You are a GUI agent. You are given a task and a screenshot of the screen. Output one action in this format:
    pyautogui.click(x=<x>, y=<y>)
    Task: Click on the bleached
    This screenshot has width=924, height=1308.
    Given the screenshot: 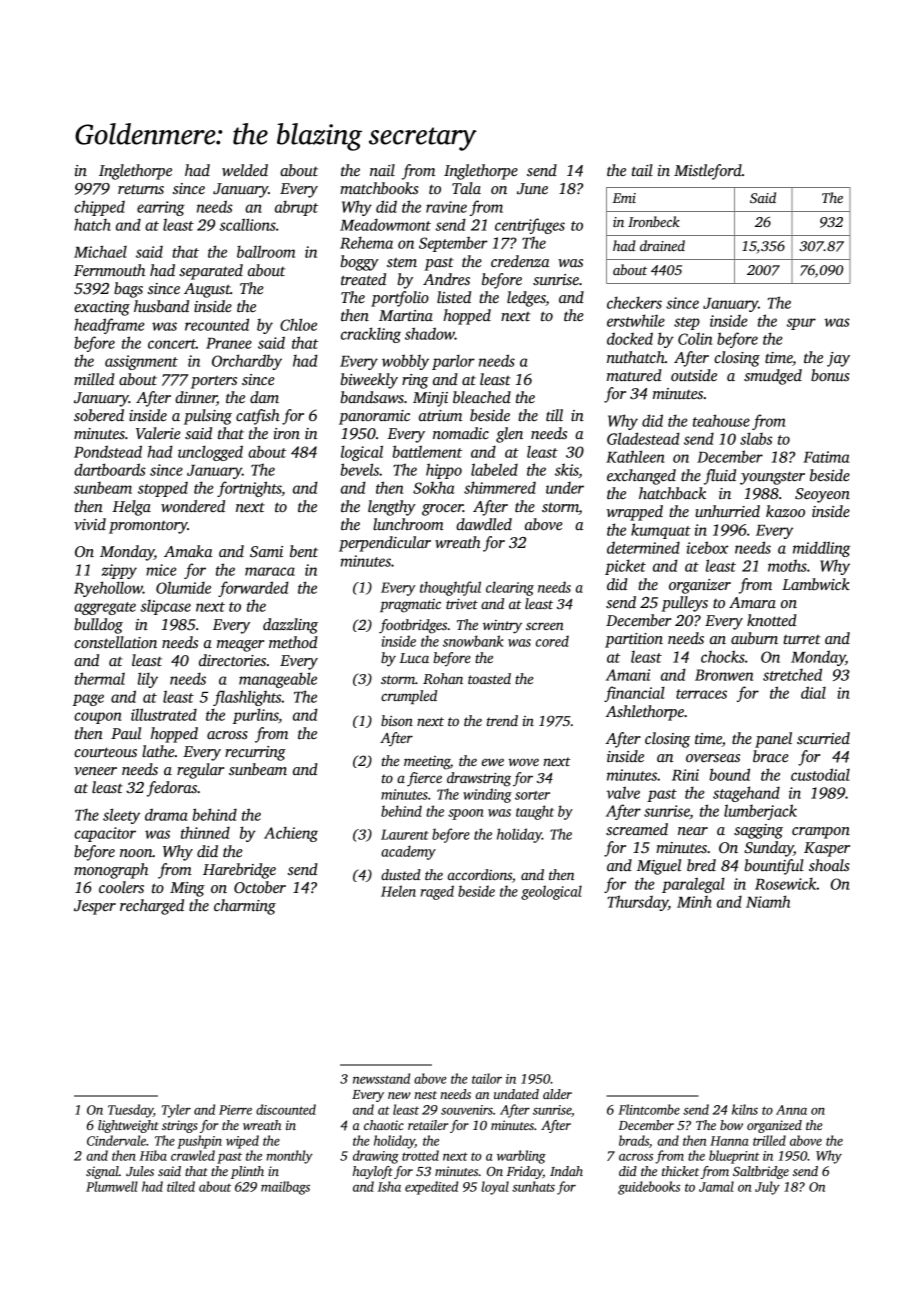 What is the action you would take?
    pyautogui.click(x=482, y=397)
